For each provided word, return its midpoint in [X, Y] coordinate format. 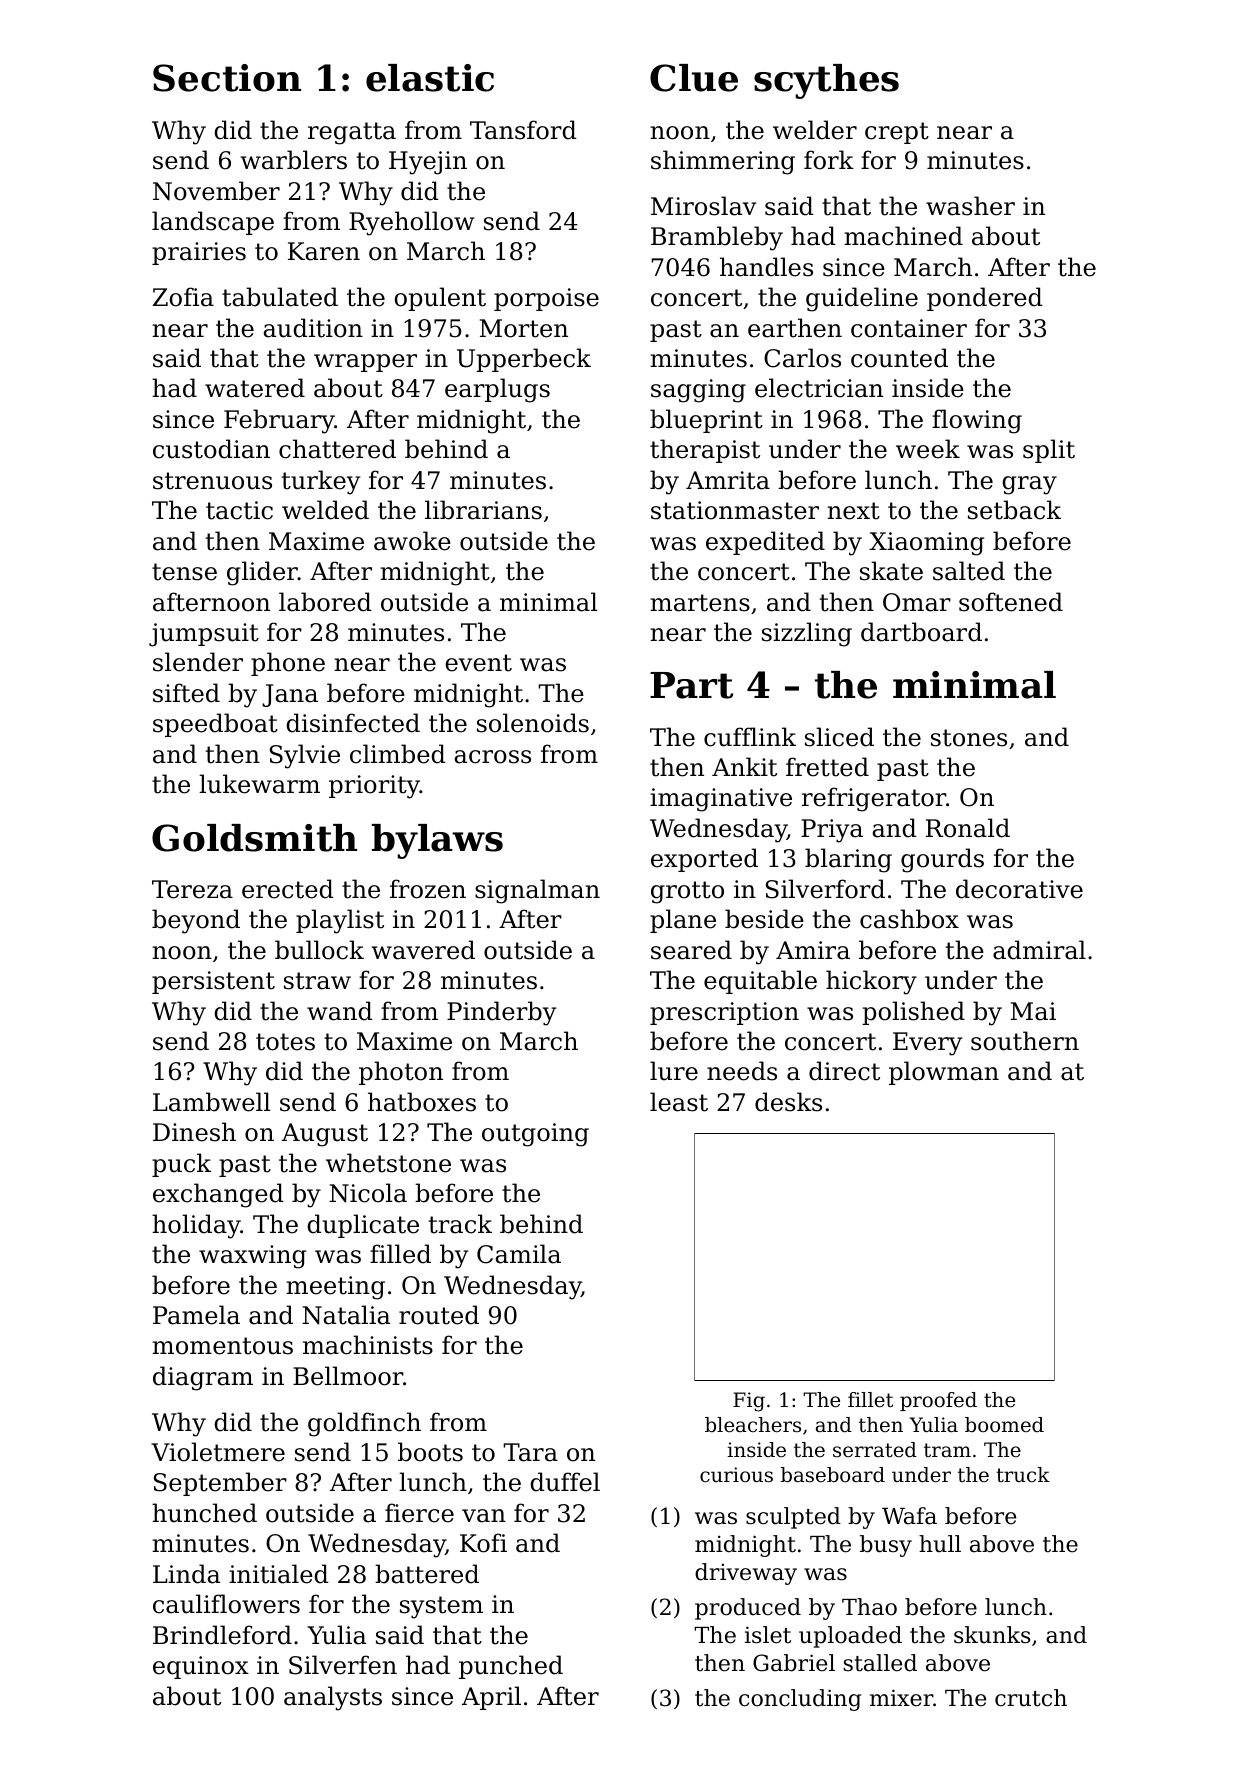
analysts [333, 1698]
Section [227, 78]
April [491, 1698]
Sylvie [305, 756]
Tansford [523, 130]
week [928, 449]
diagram [203, 1378]
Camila [519, 1254]
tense [184, 572]
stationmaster [735, 510]
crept [897, 133]
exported [704, 860]
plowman [944, 1073]
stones [969, 738]
